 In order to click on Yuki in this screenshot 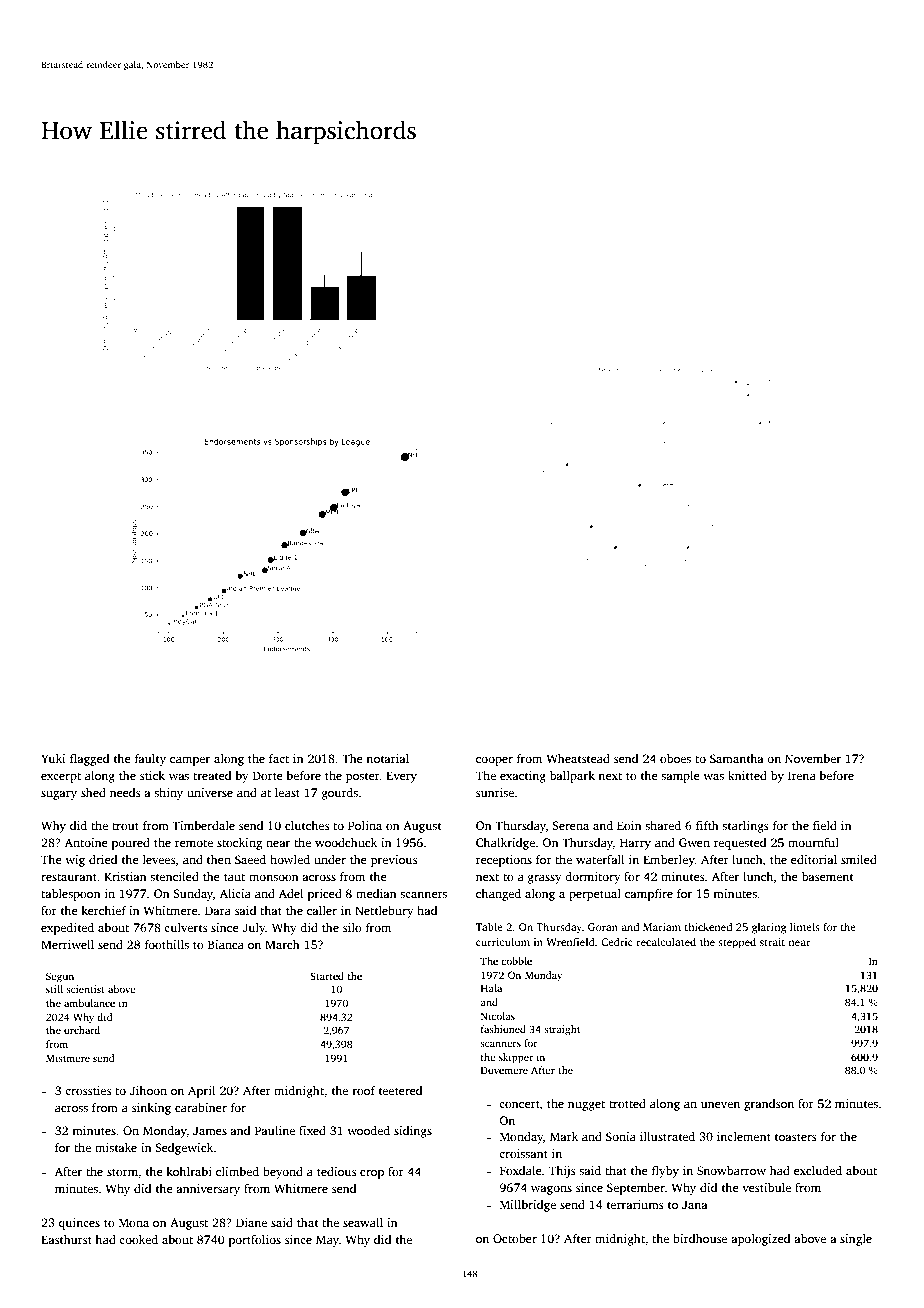, I will do `click(53, 758)`.
